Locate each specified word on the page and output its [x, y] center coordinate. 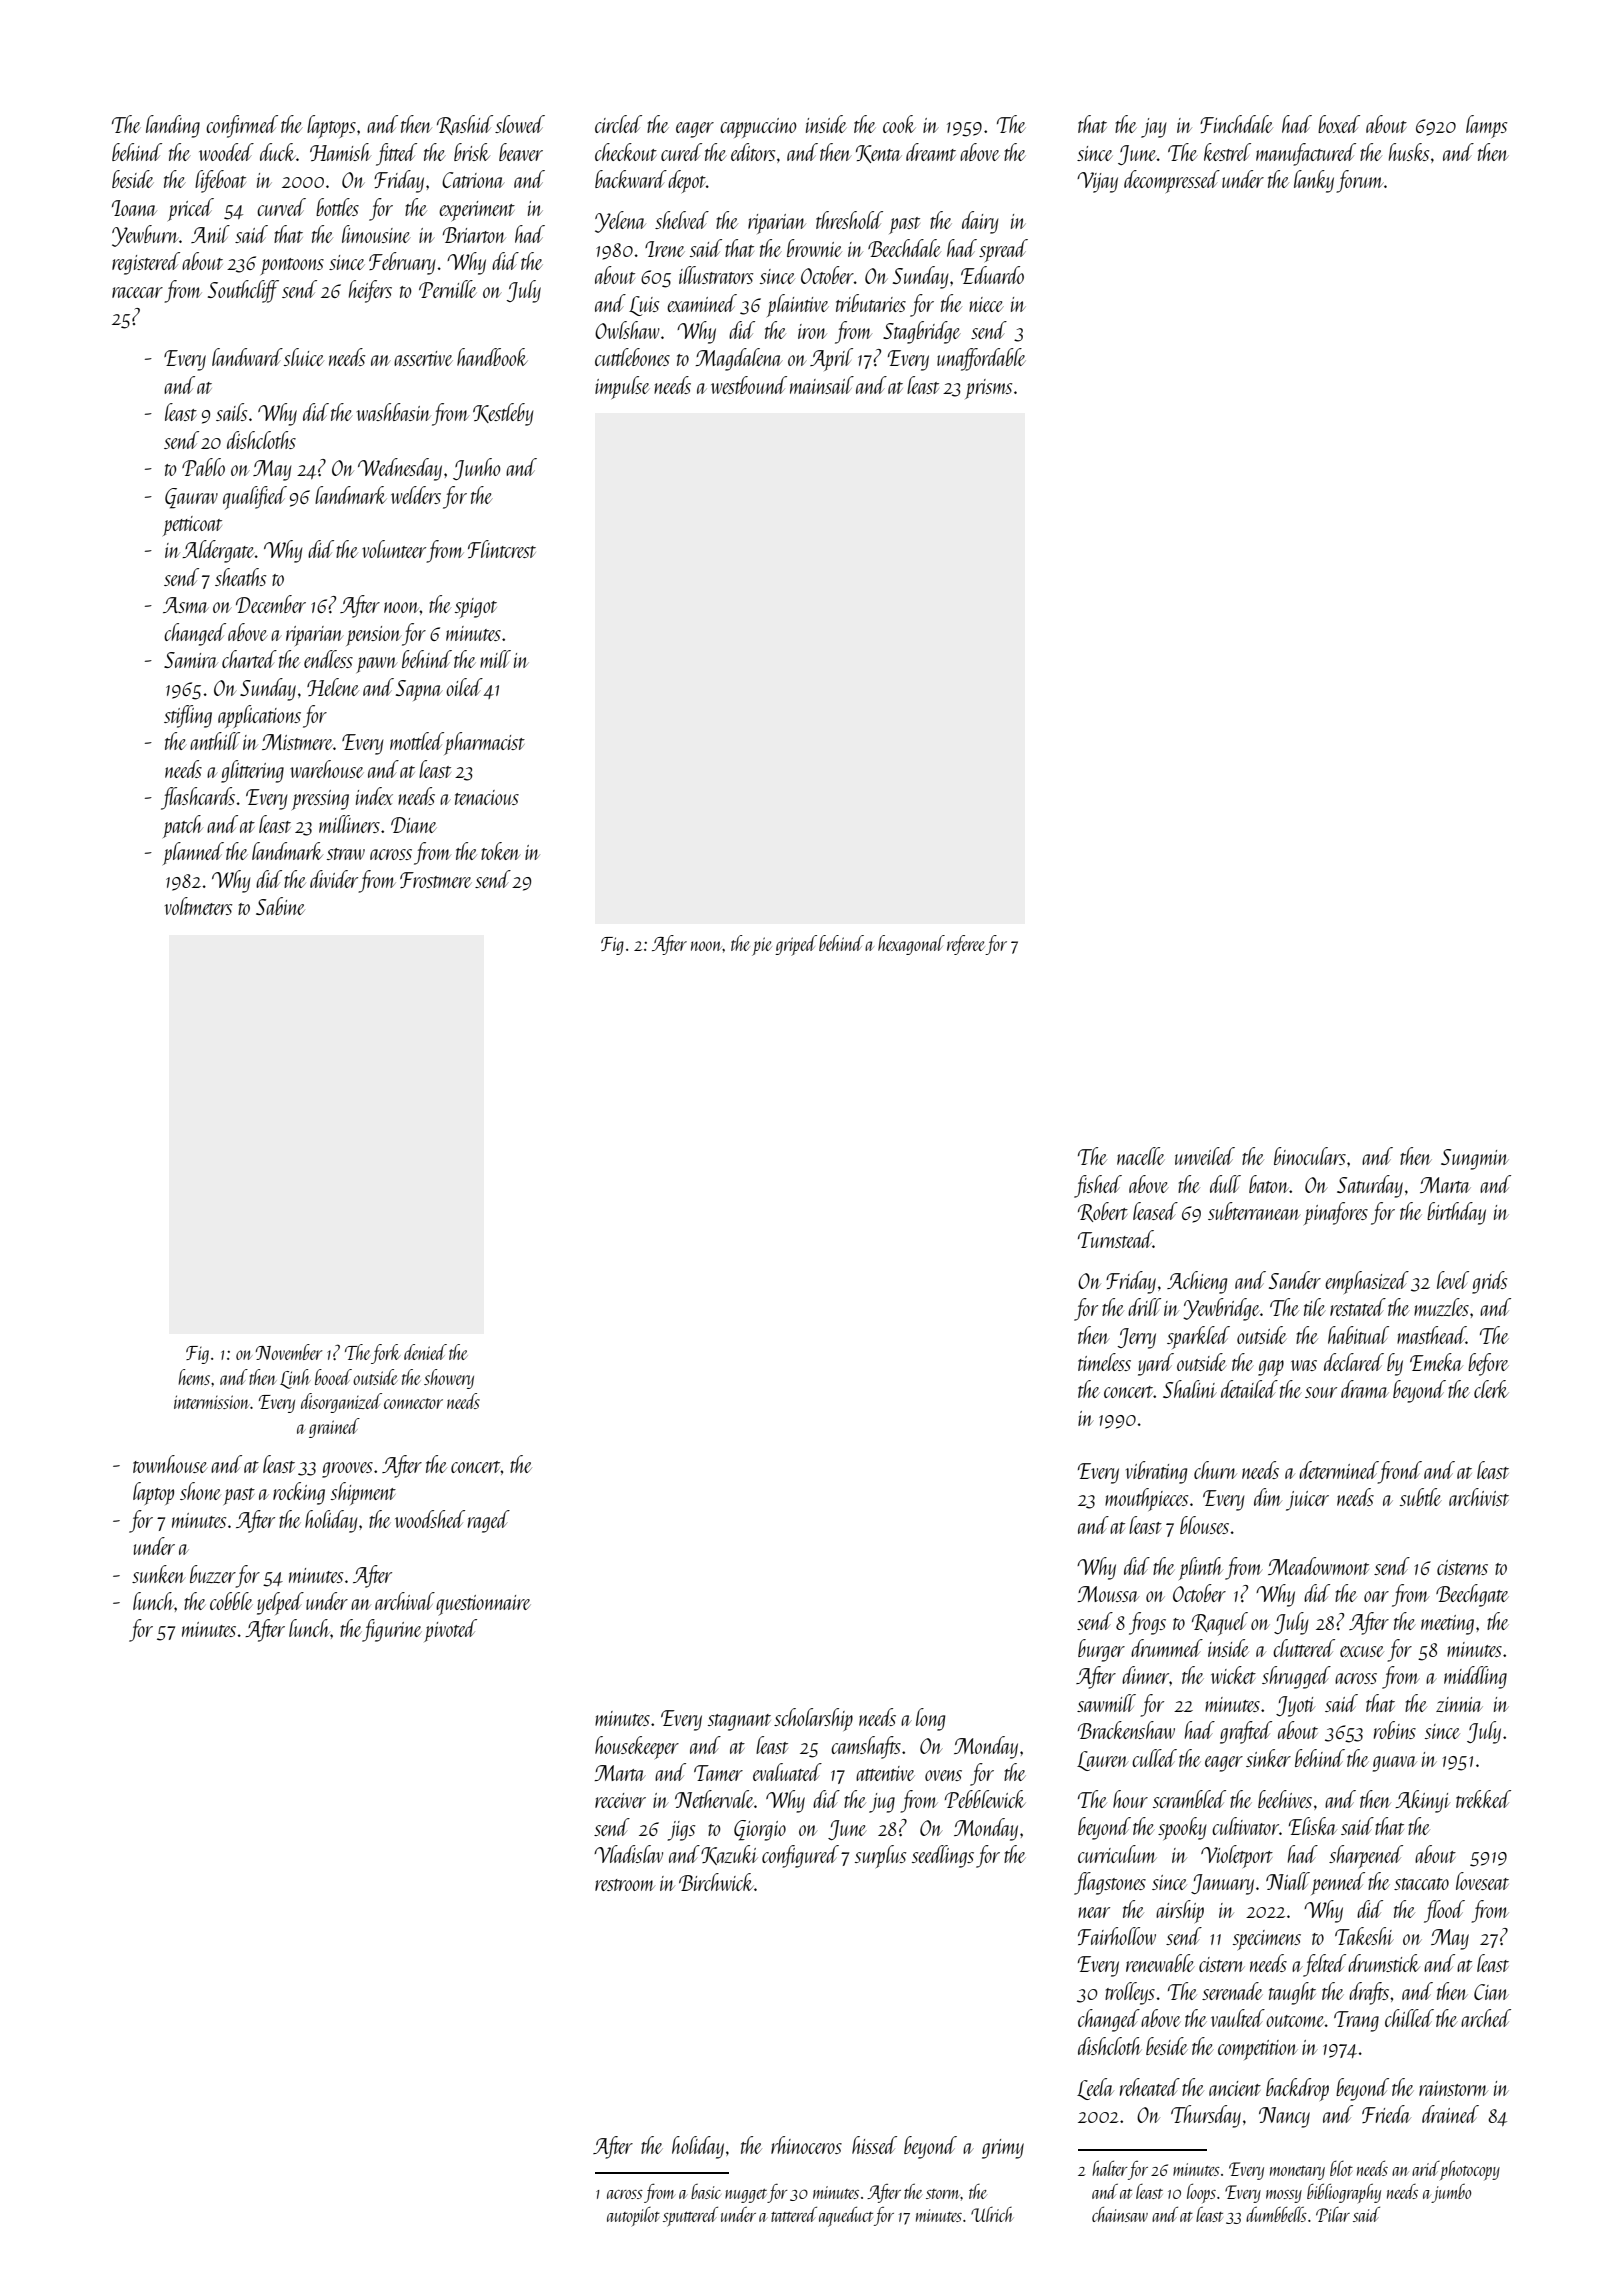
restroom [625, 1885]
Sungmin [1475, 1159]
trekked [1483, 1799]
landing [173, 126]
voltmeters [198, 906]
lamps [1486, 126]
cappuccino [758, 128]
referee [966, 945]
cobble [231, 1601]
